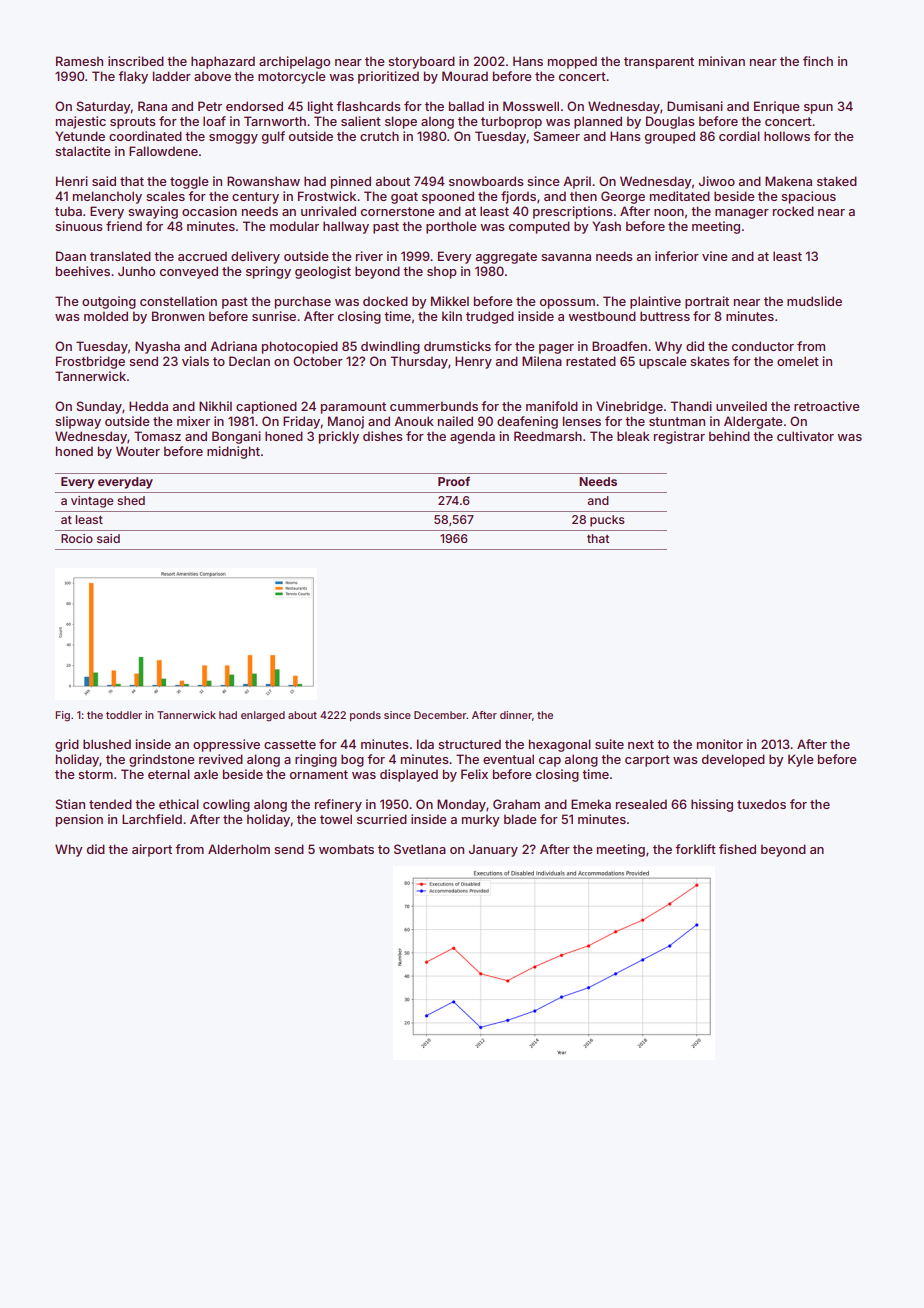 This screenshot has height=1308, width=924. I want to click on Alderholm, so click(239, 849).
